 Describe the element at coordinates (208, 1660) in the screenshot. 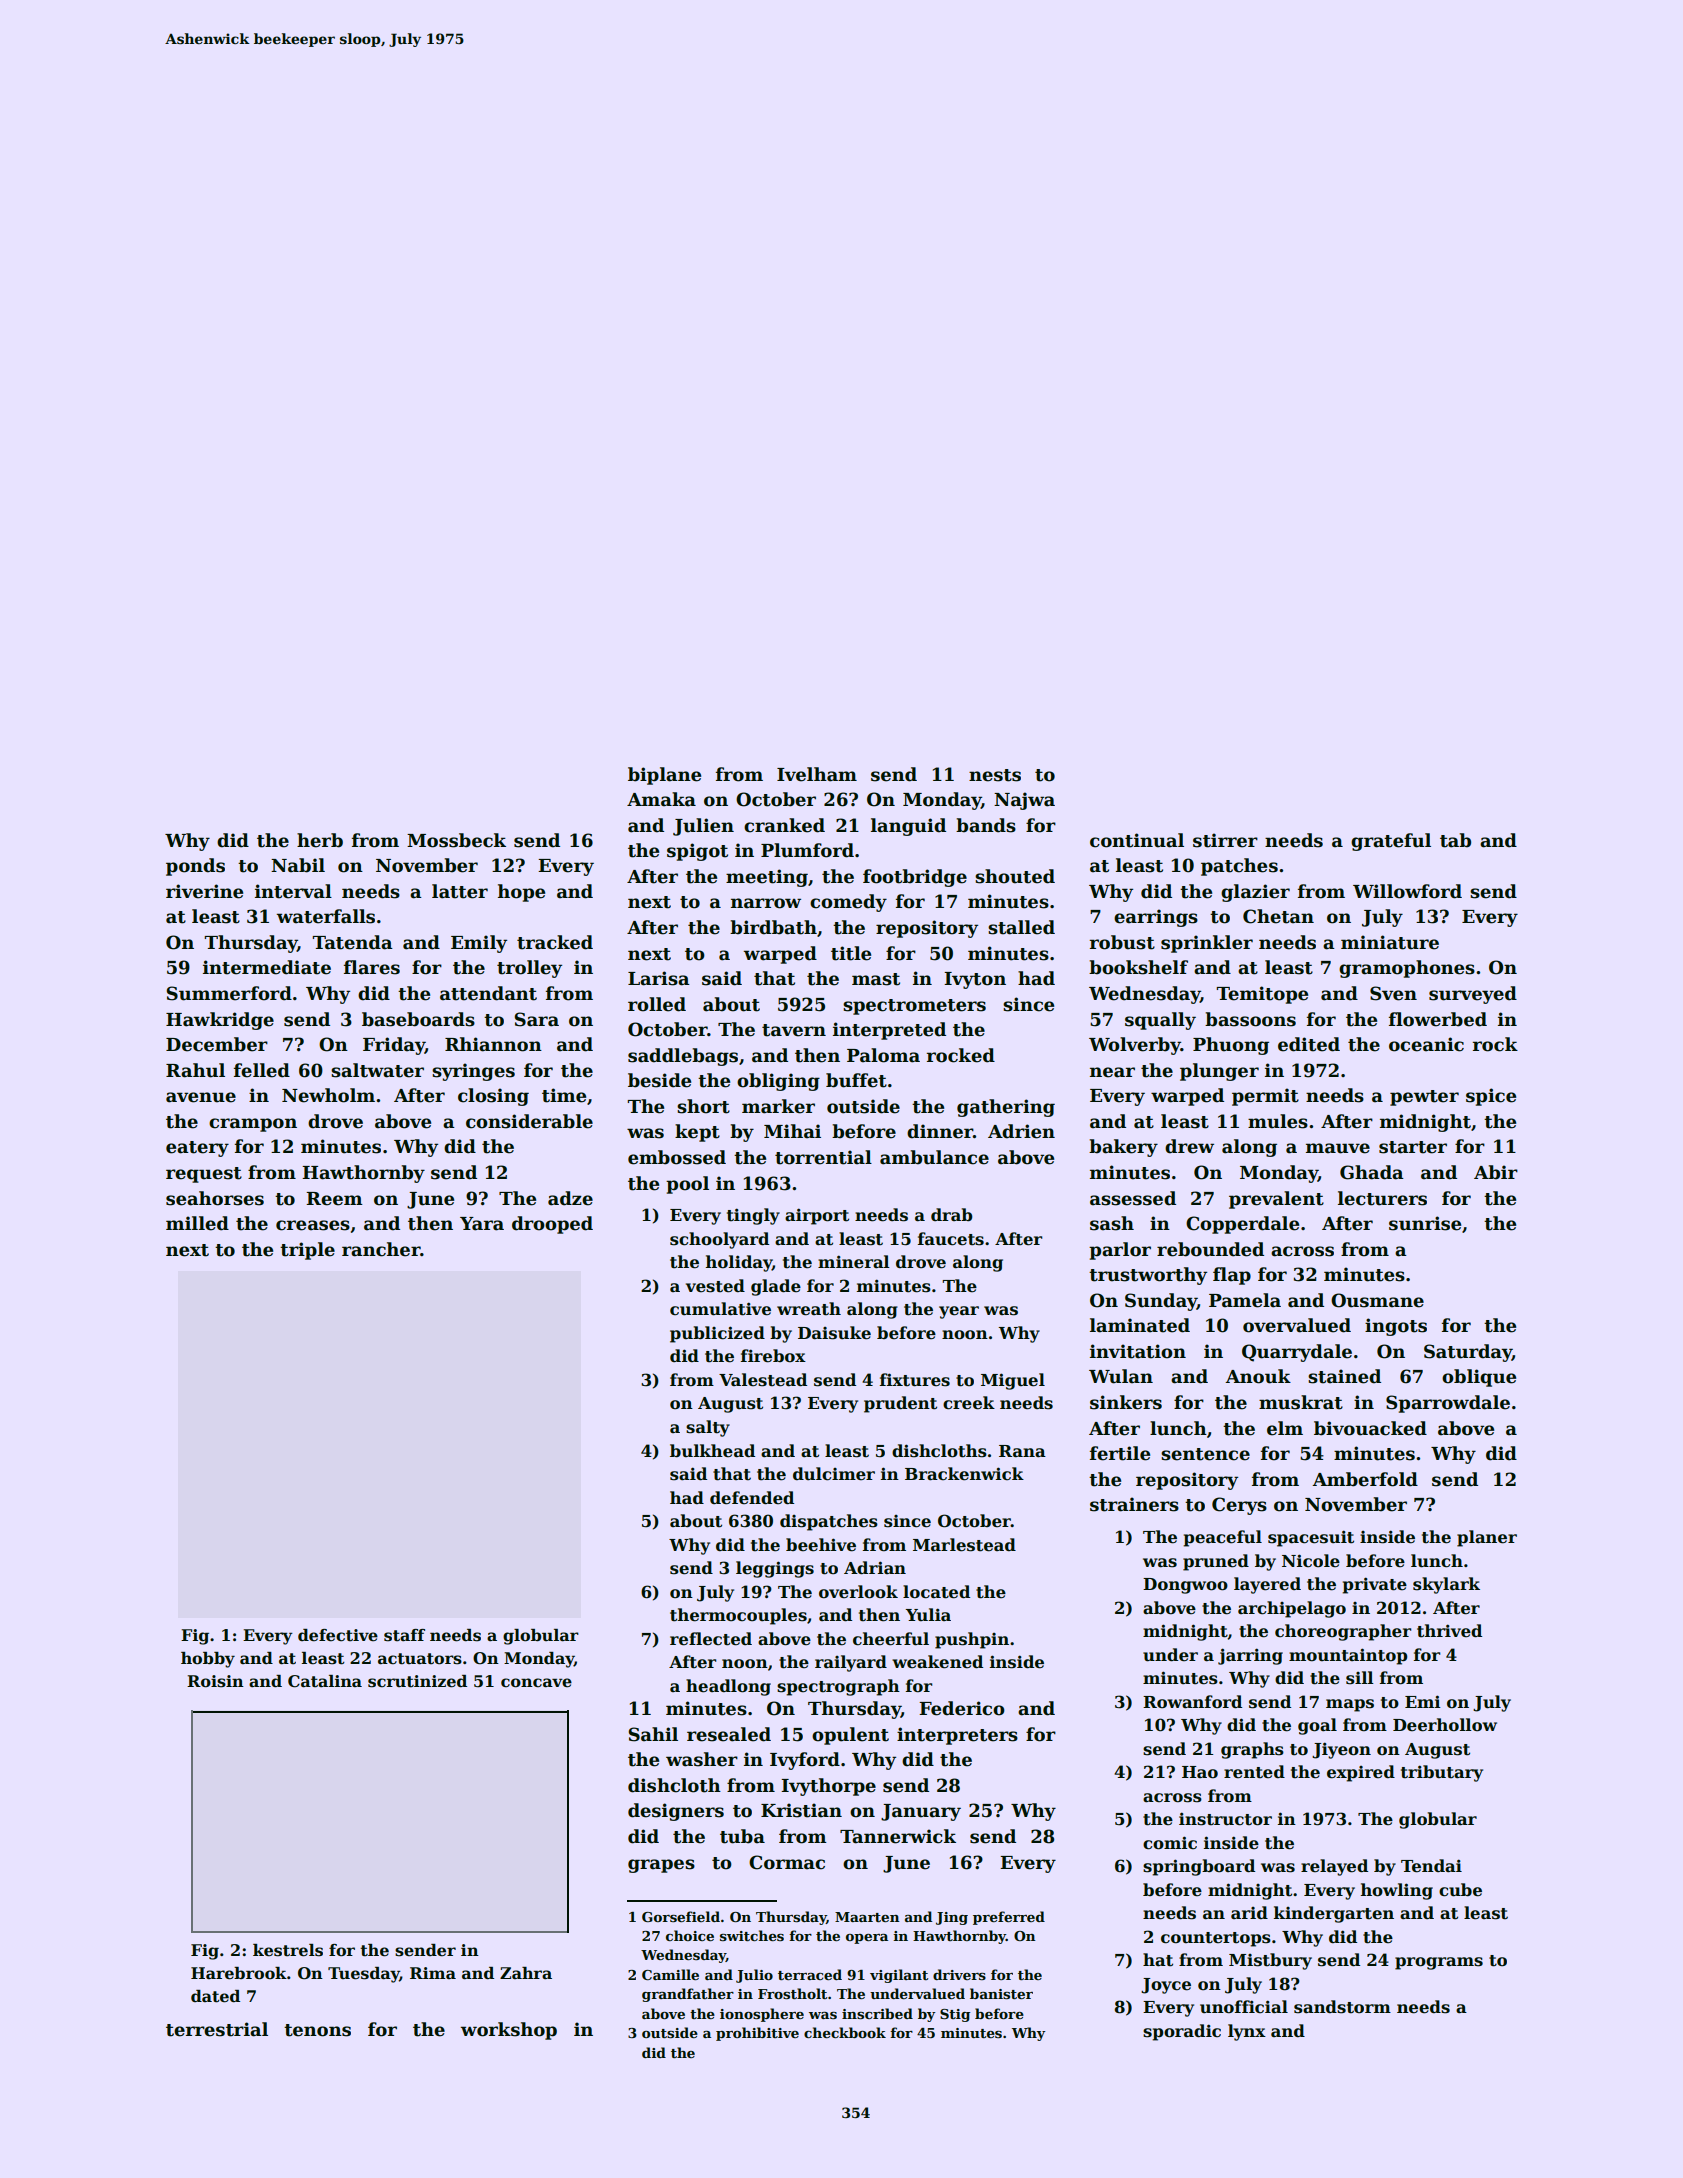

I see `hobby` at that location.
